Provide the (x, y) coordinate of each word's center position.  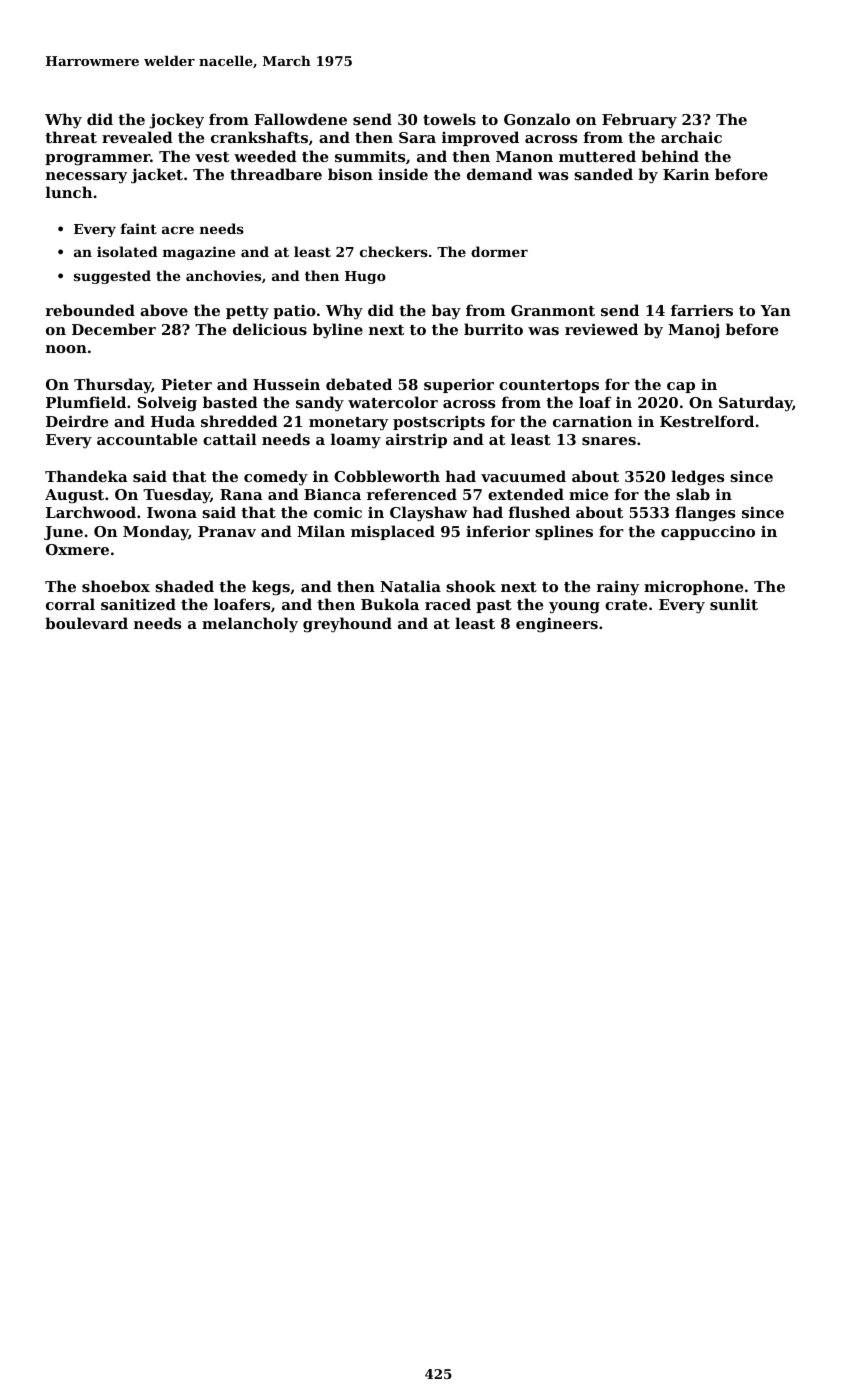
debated (359, 384)
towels (449, 119)
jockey (176, 121)
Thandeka (86, 476)
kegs (271, 588)
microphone (693, 587)
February (639, 121)
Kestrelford (707, 421)
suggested (112, 277)
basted (230, 402)
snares (609, 441)
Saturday (756, 404)
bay (446, 312)
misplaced (393, 532)
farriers (702, 310)
